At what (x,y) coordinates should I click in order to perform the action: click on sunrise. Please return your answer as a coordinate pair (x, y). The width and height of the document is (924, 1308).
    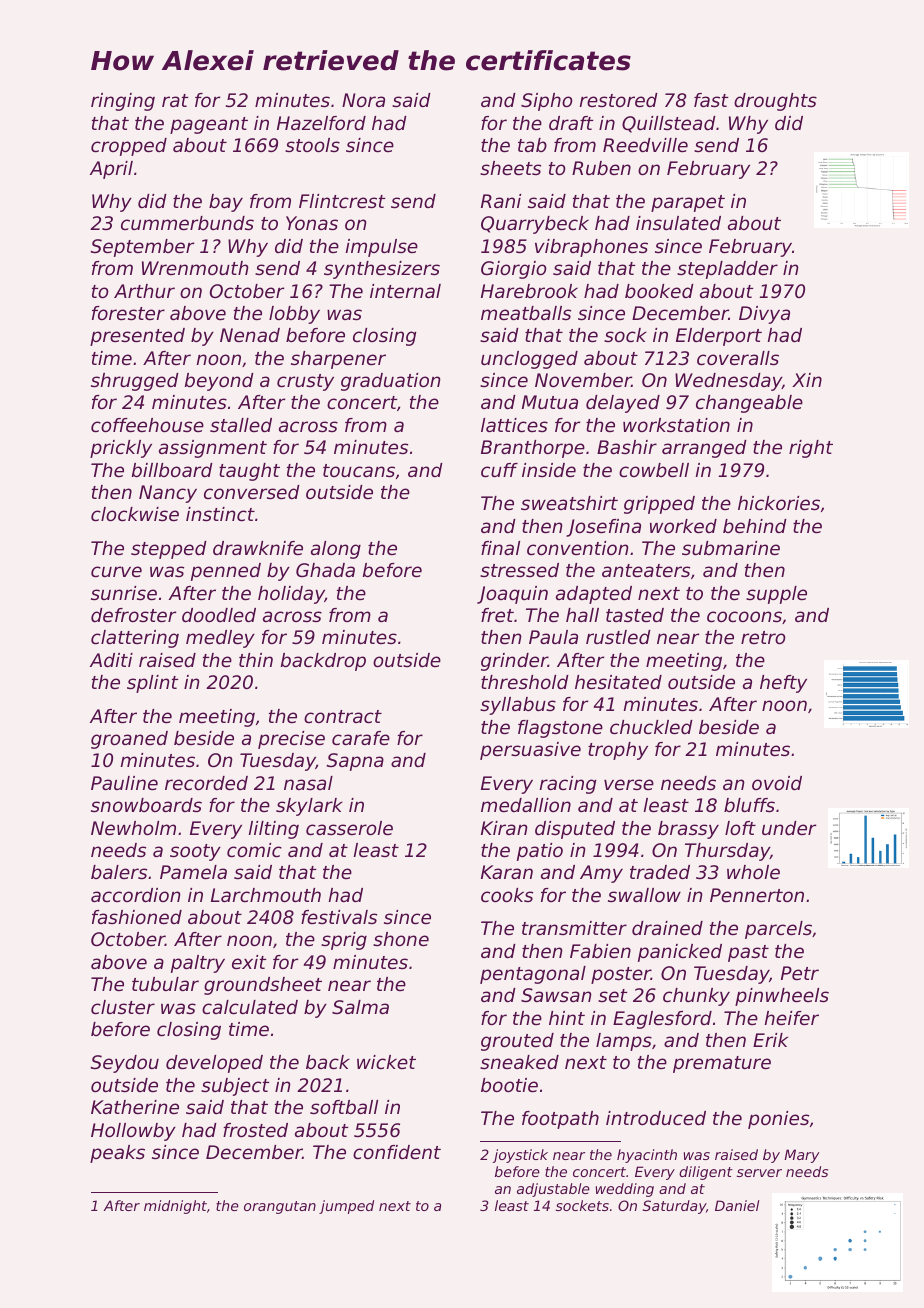
    Looking at the image, I should click on (124, 593).
